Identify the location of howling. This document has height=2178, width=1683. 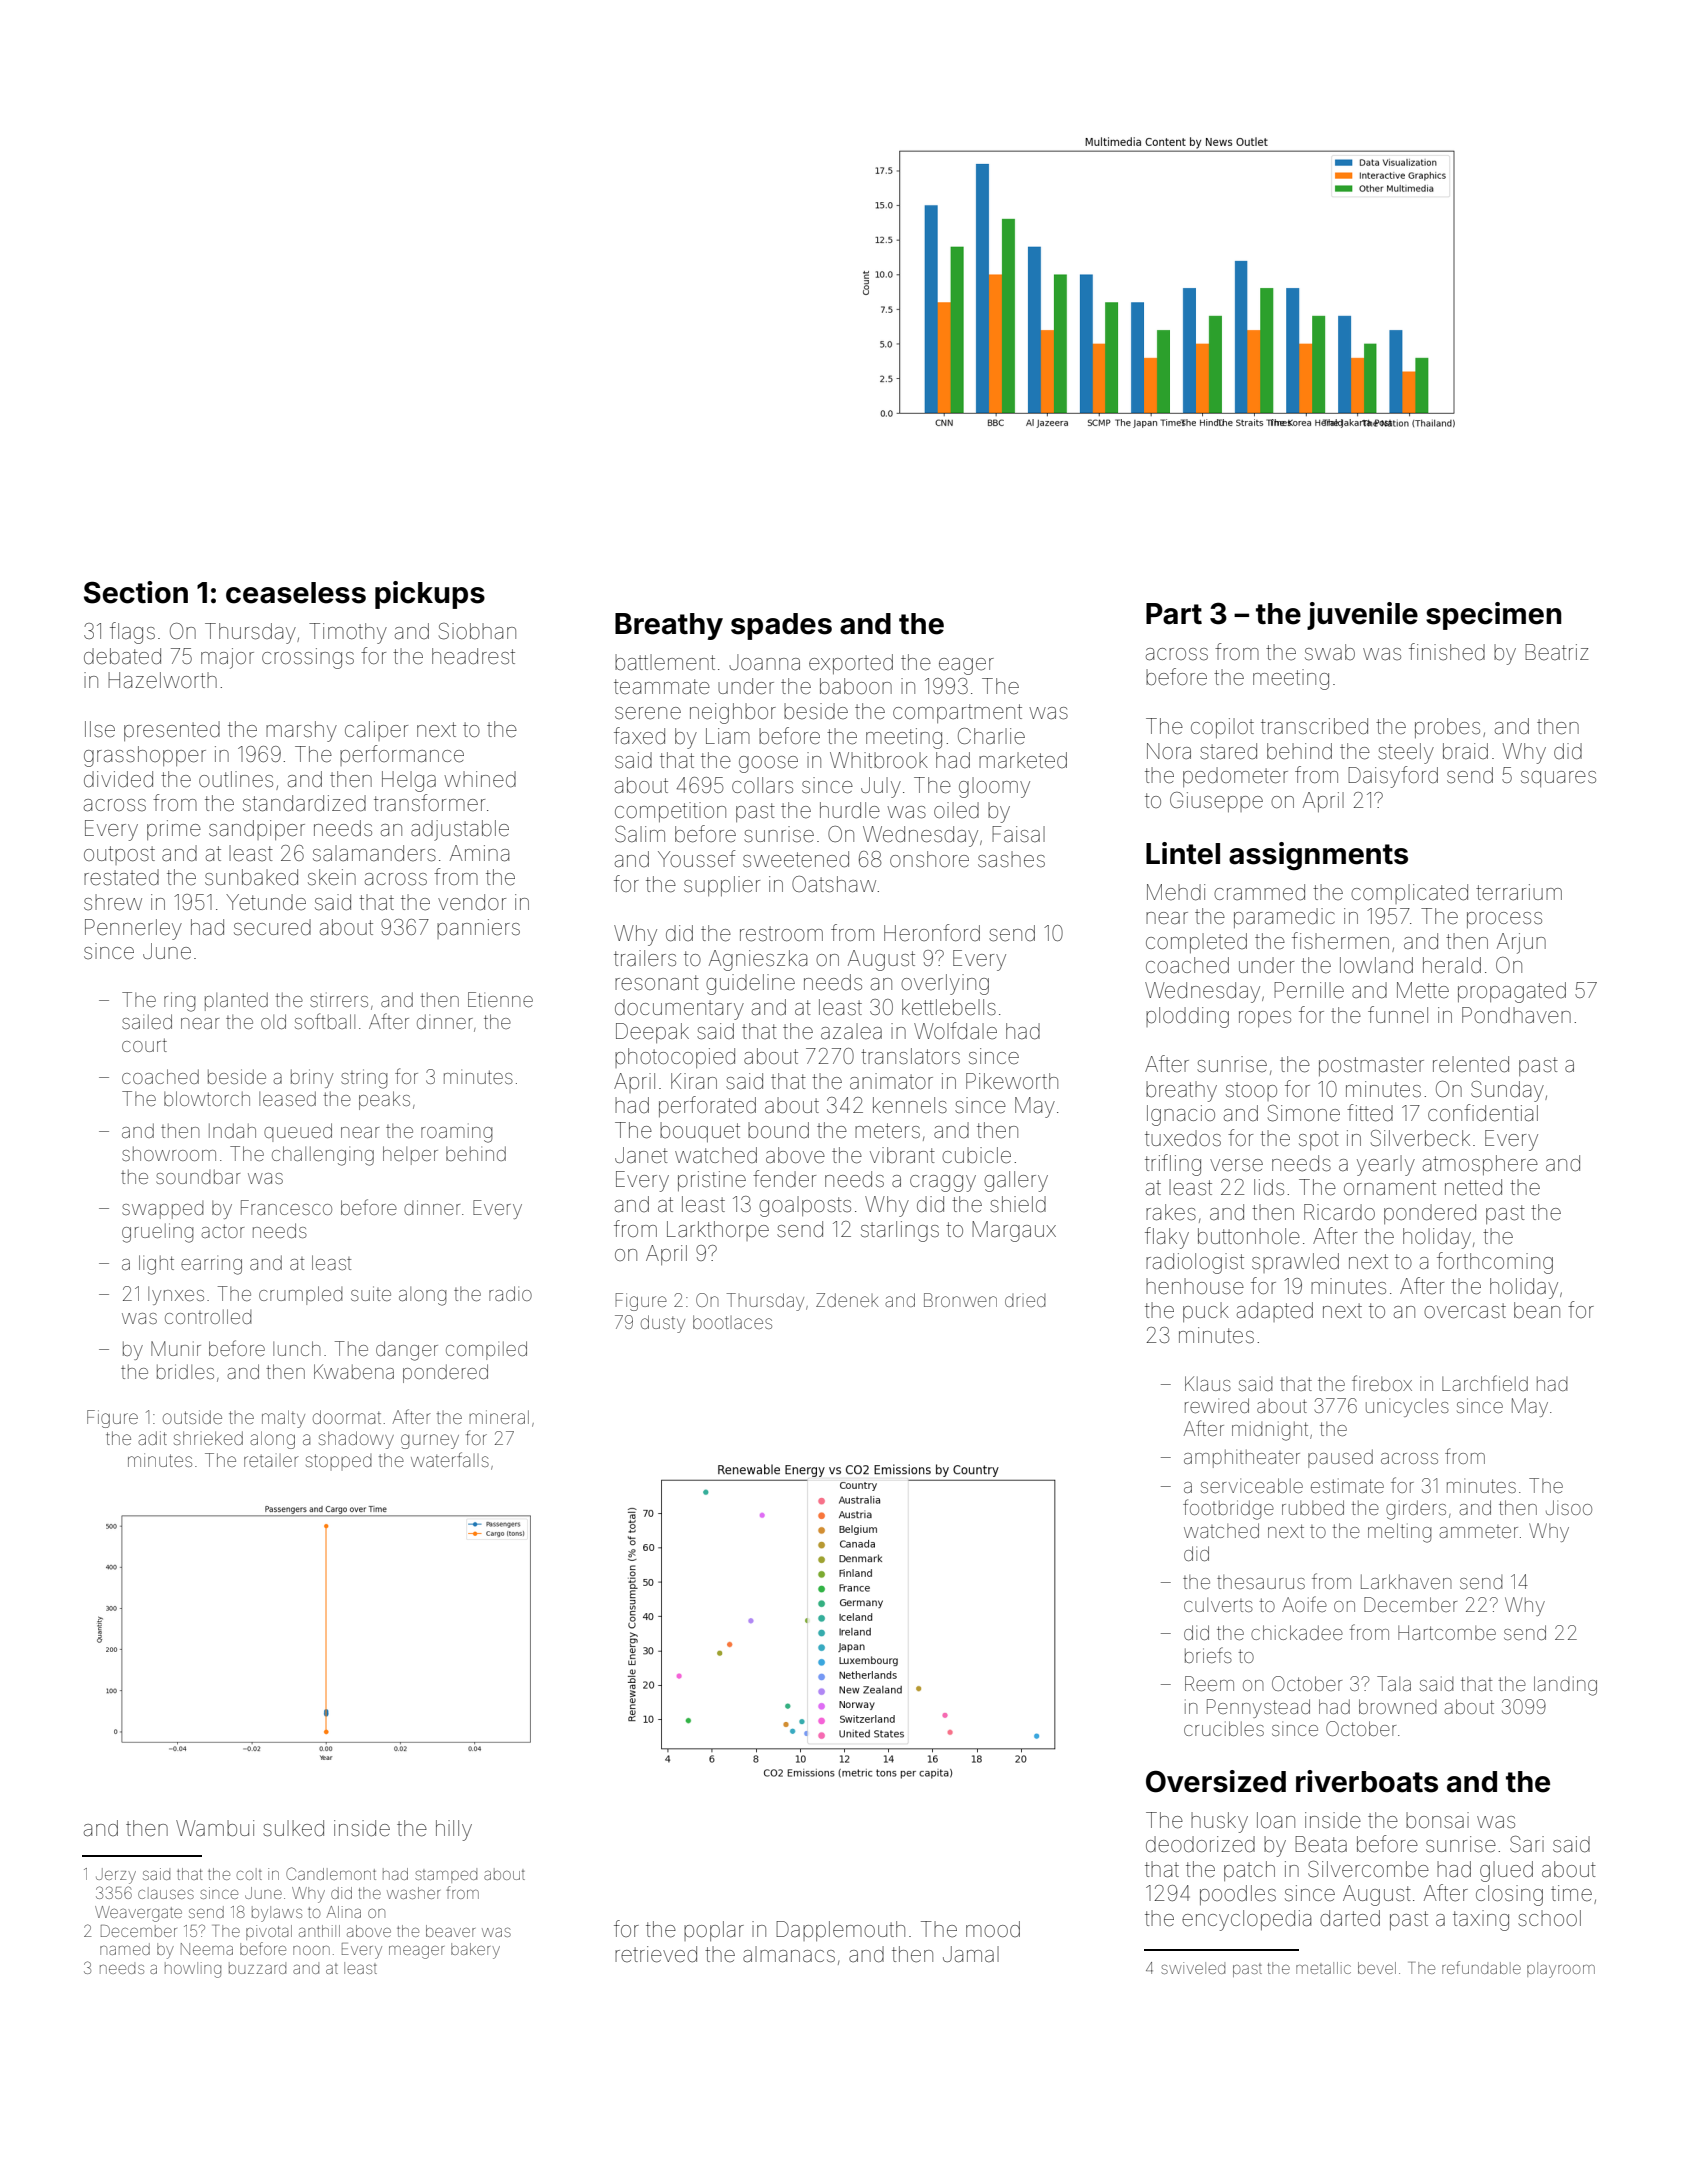
(193, 1970).
